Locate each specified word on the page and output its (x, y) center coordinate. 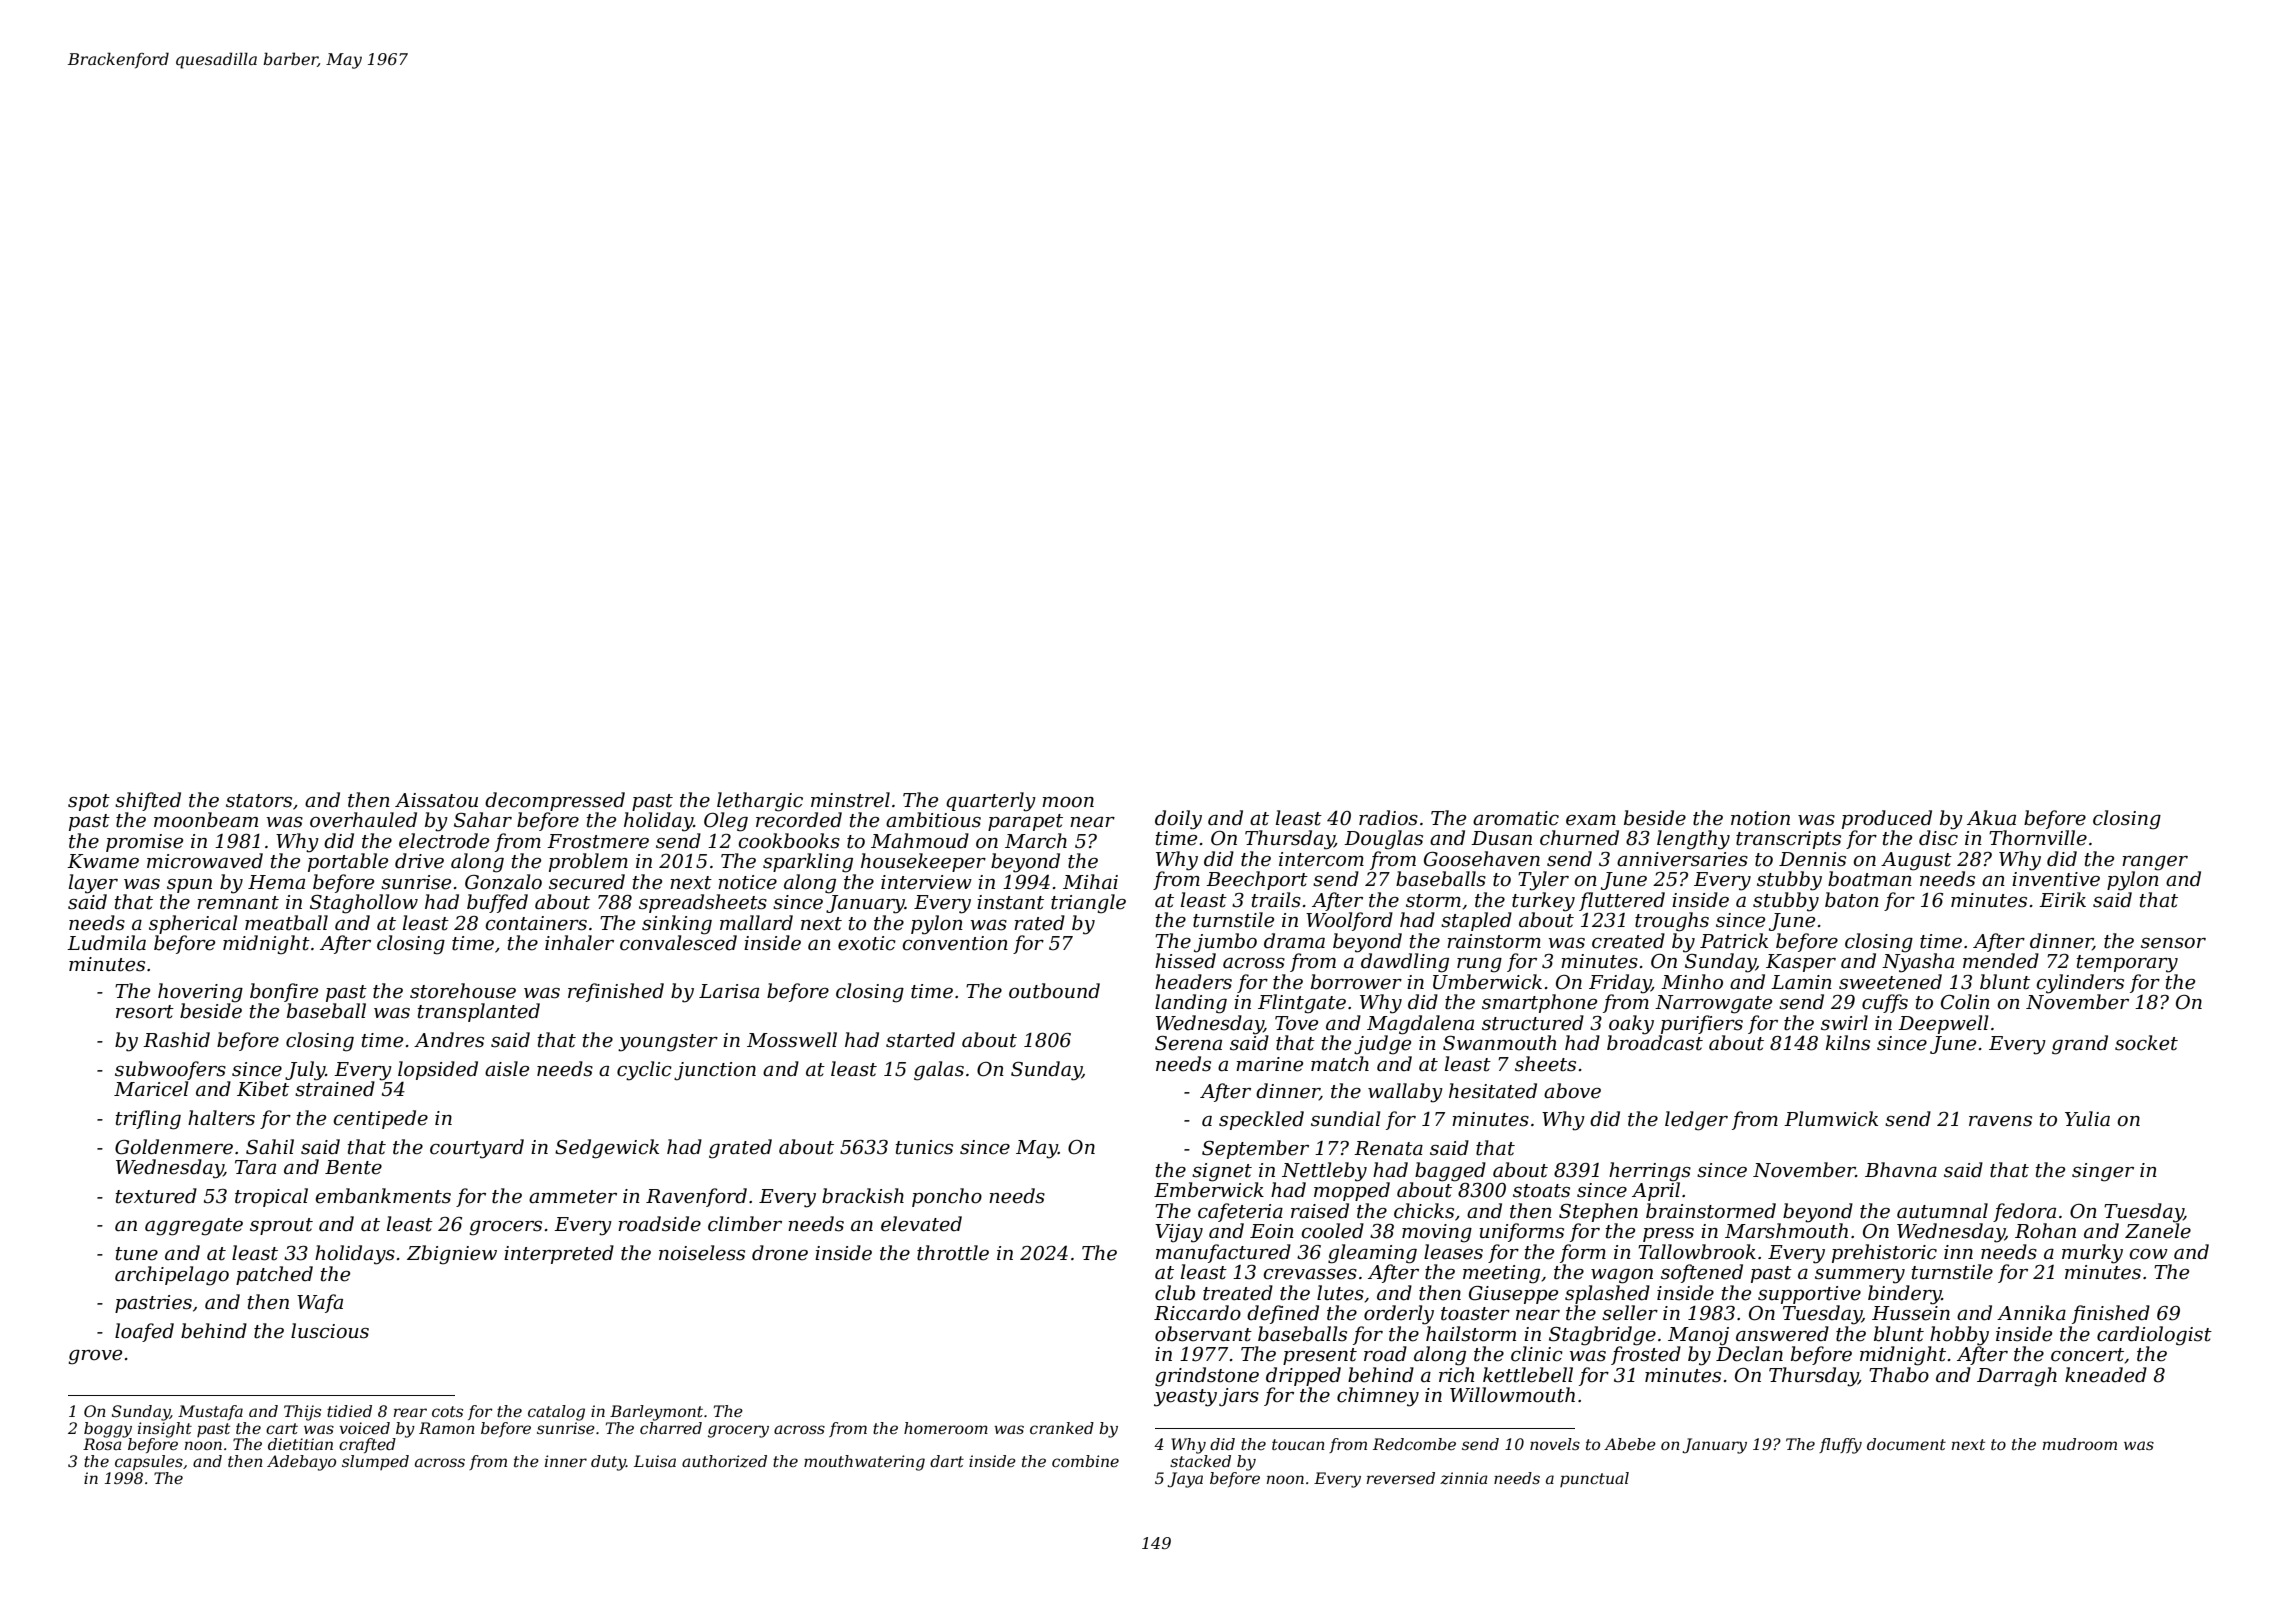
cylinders (2080, 984)
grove (95, 1357)
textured (156, 1196)
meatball (286, 923)
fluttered (1622, 901)
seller (1630, 1313)
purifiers (1702, 1024)
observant (1203, 1334)
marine (1269, 1064)
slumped (375, 1462)
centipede (380, 1119)
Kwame (103, 861)
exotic (867, 943)
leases (1453, 1252)
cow (2148, 1254)
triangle (1088, 904)
